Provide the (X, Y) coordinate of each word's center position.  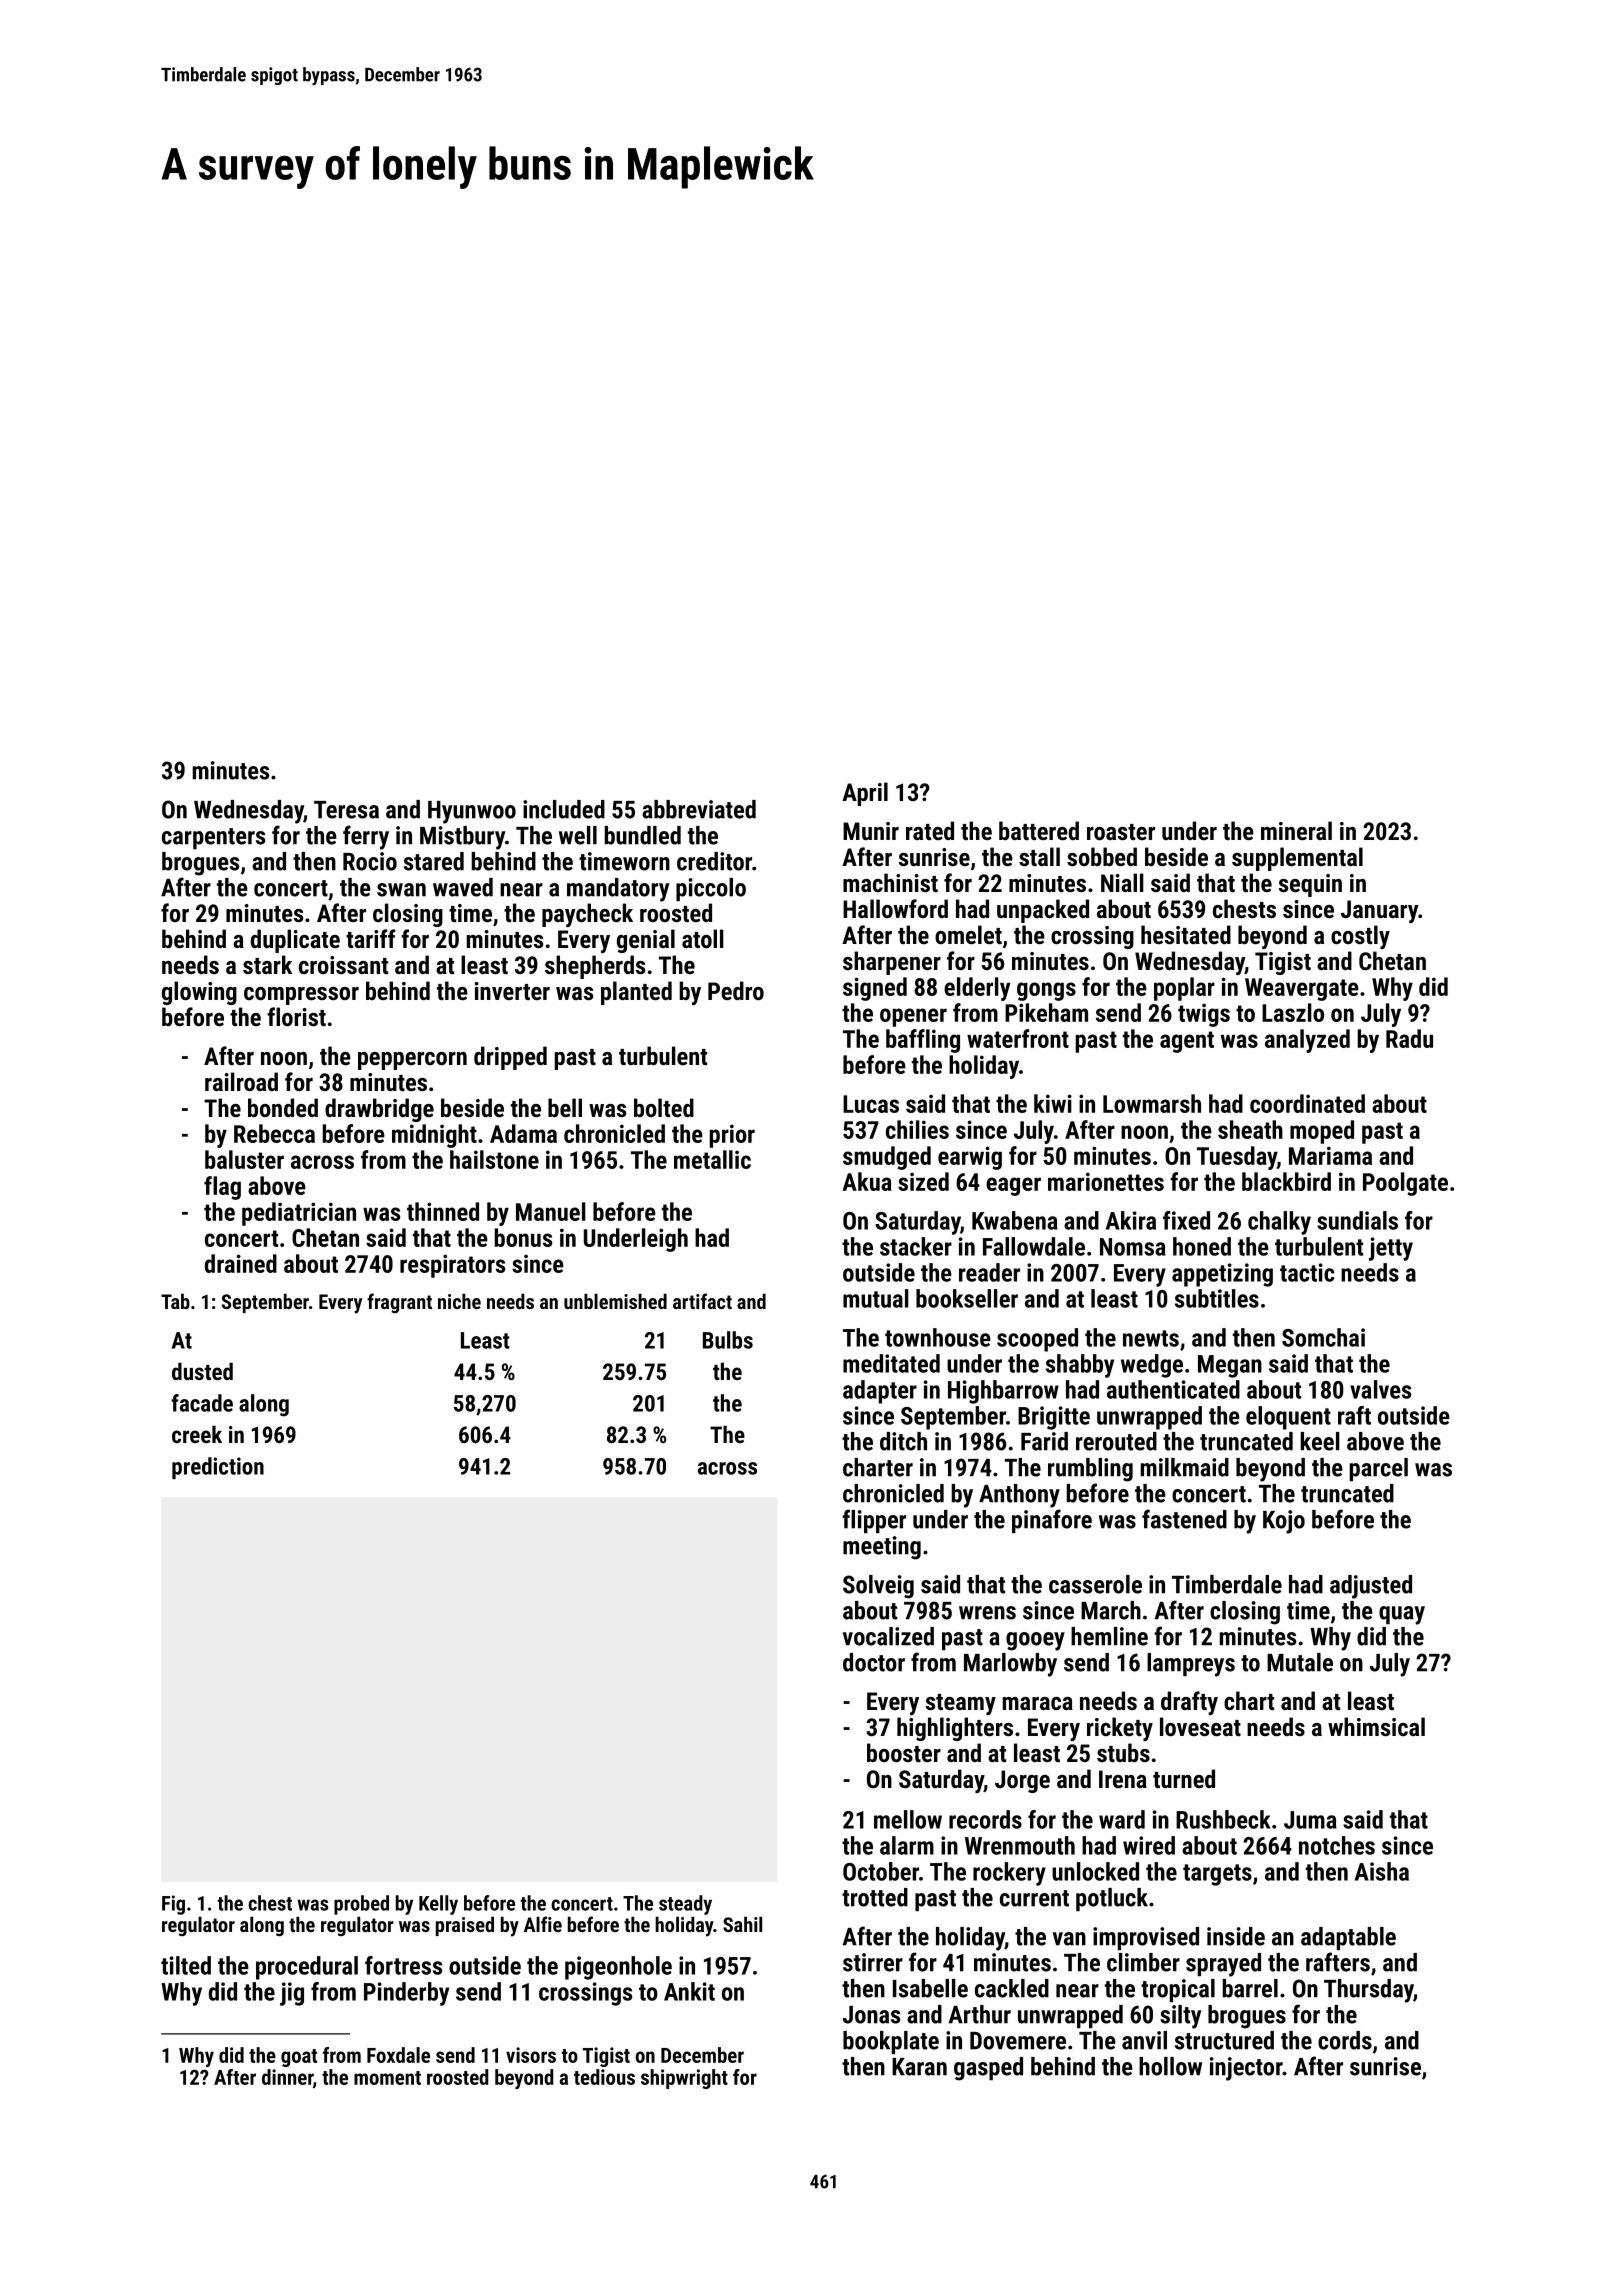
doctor (874, 1662)
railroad (241, 1081)
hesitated (1186, 934)
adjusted (1371, 1587)
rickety (1120, 1729)
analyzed (1307, 1041)
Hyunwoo (472, 812)
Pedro (736, 990)
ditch (903, 1441)
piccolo (711, 889)
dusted (202, 1371)
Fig (173, 1905)
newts (1151, 1338)
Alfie (543, 1924)
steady (685, 1905)
